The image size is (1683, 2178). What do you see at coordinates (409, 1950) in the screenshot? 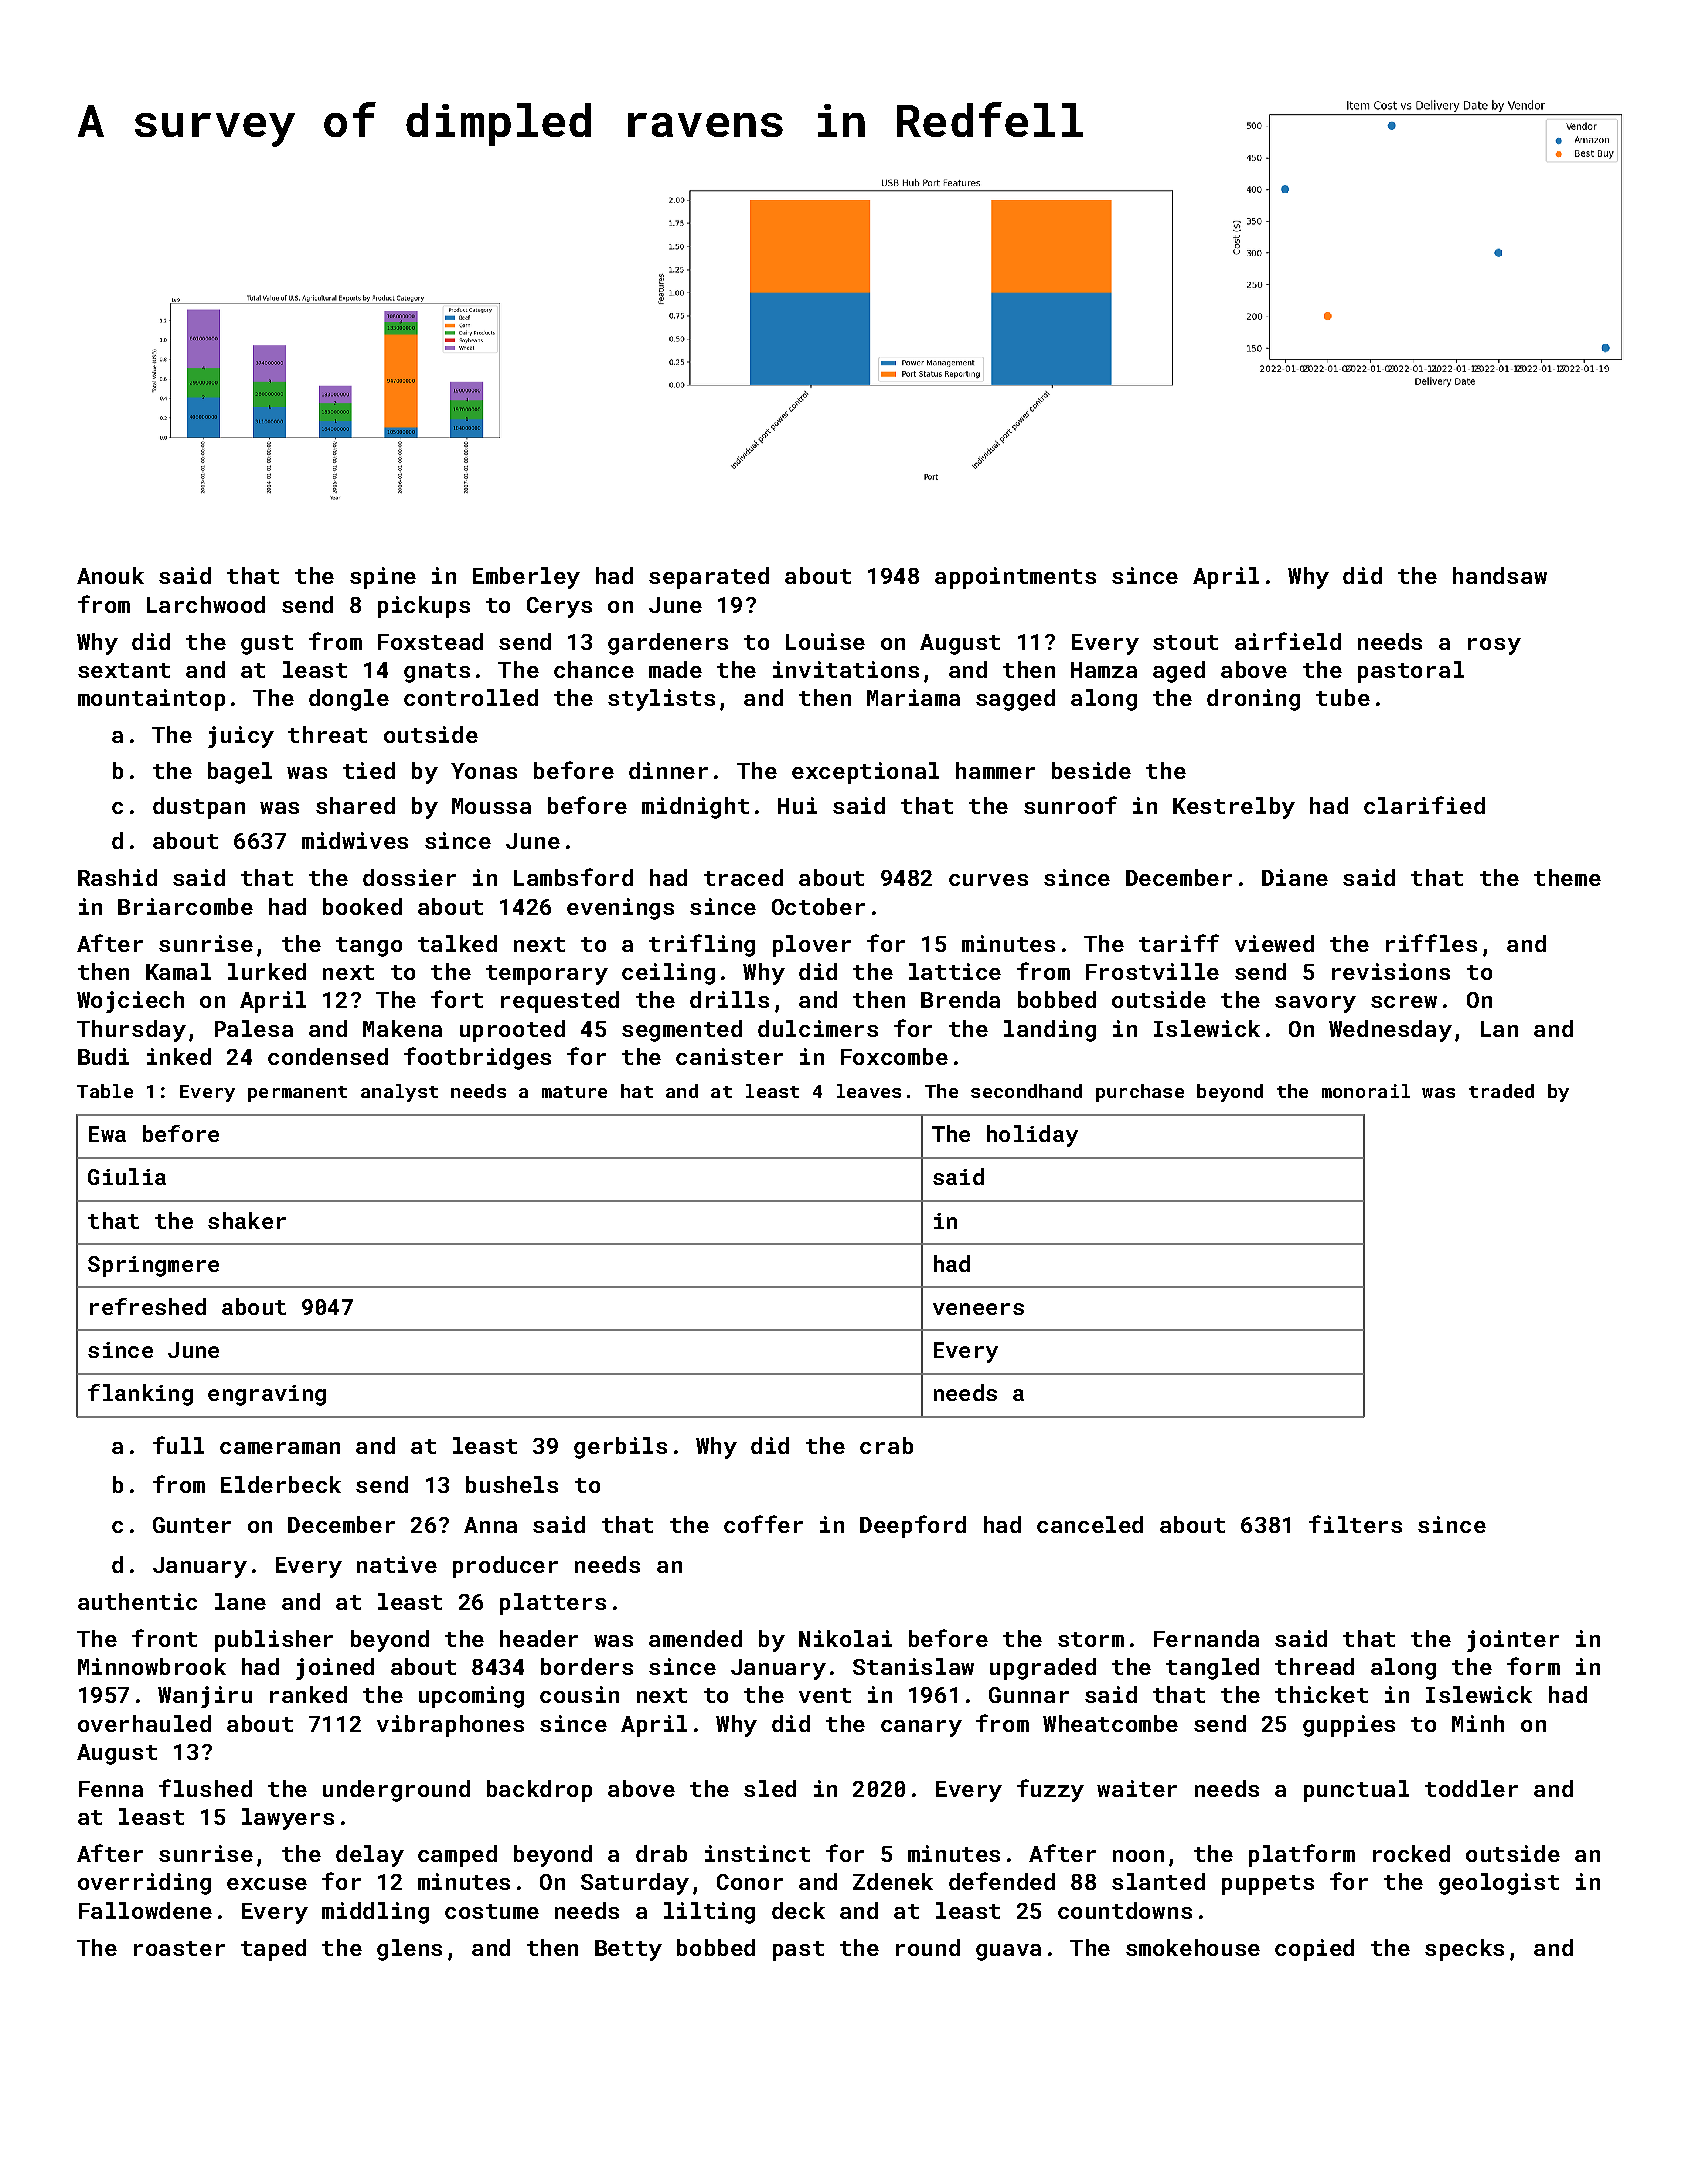
I see `glens` at bounding box center [409, 1950].
